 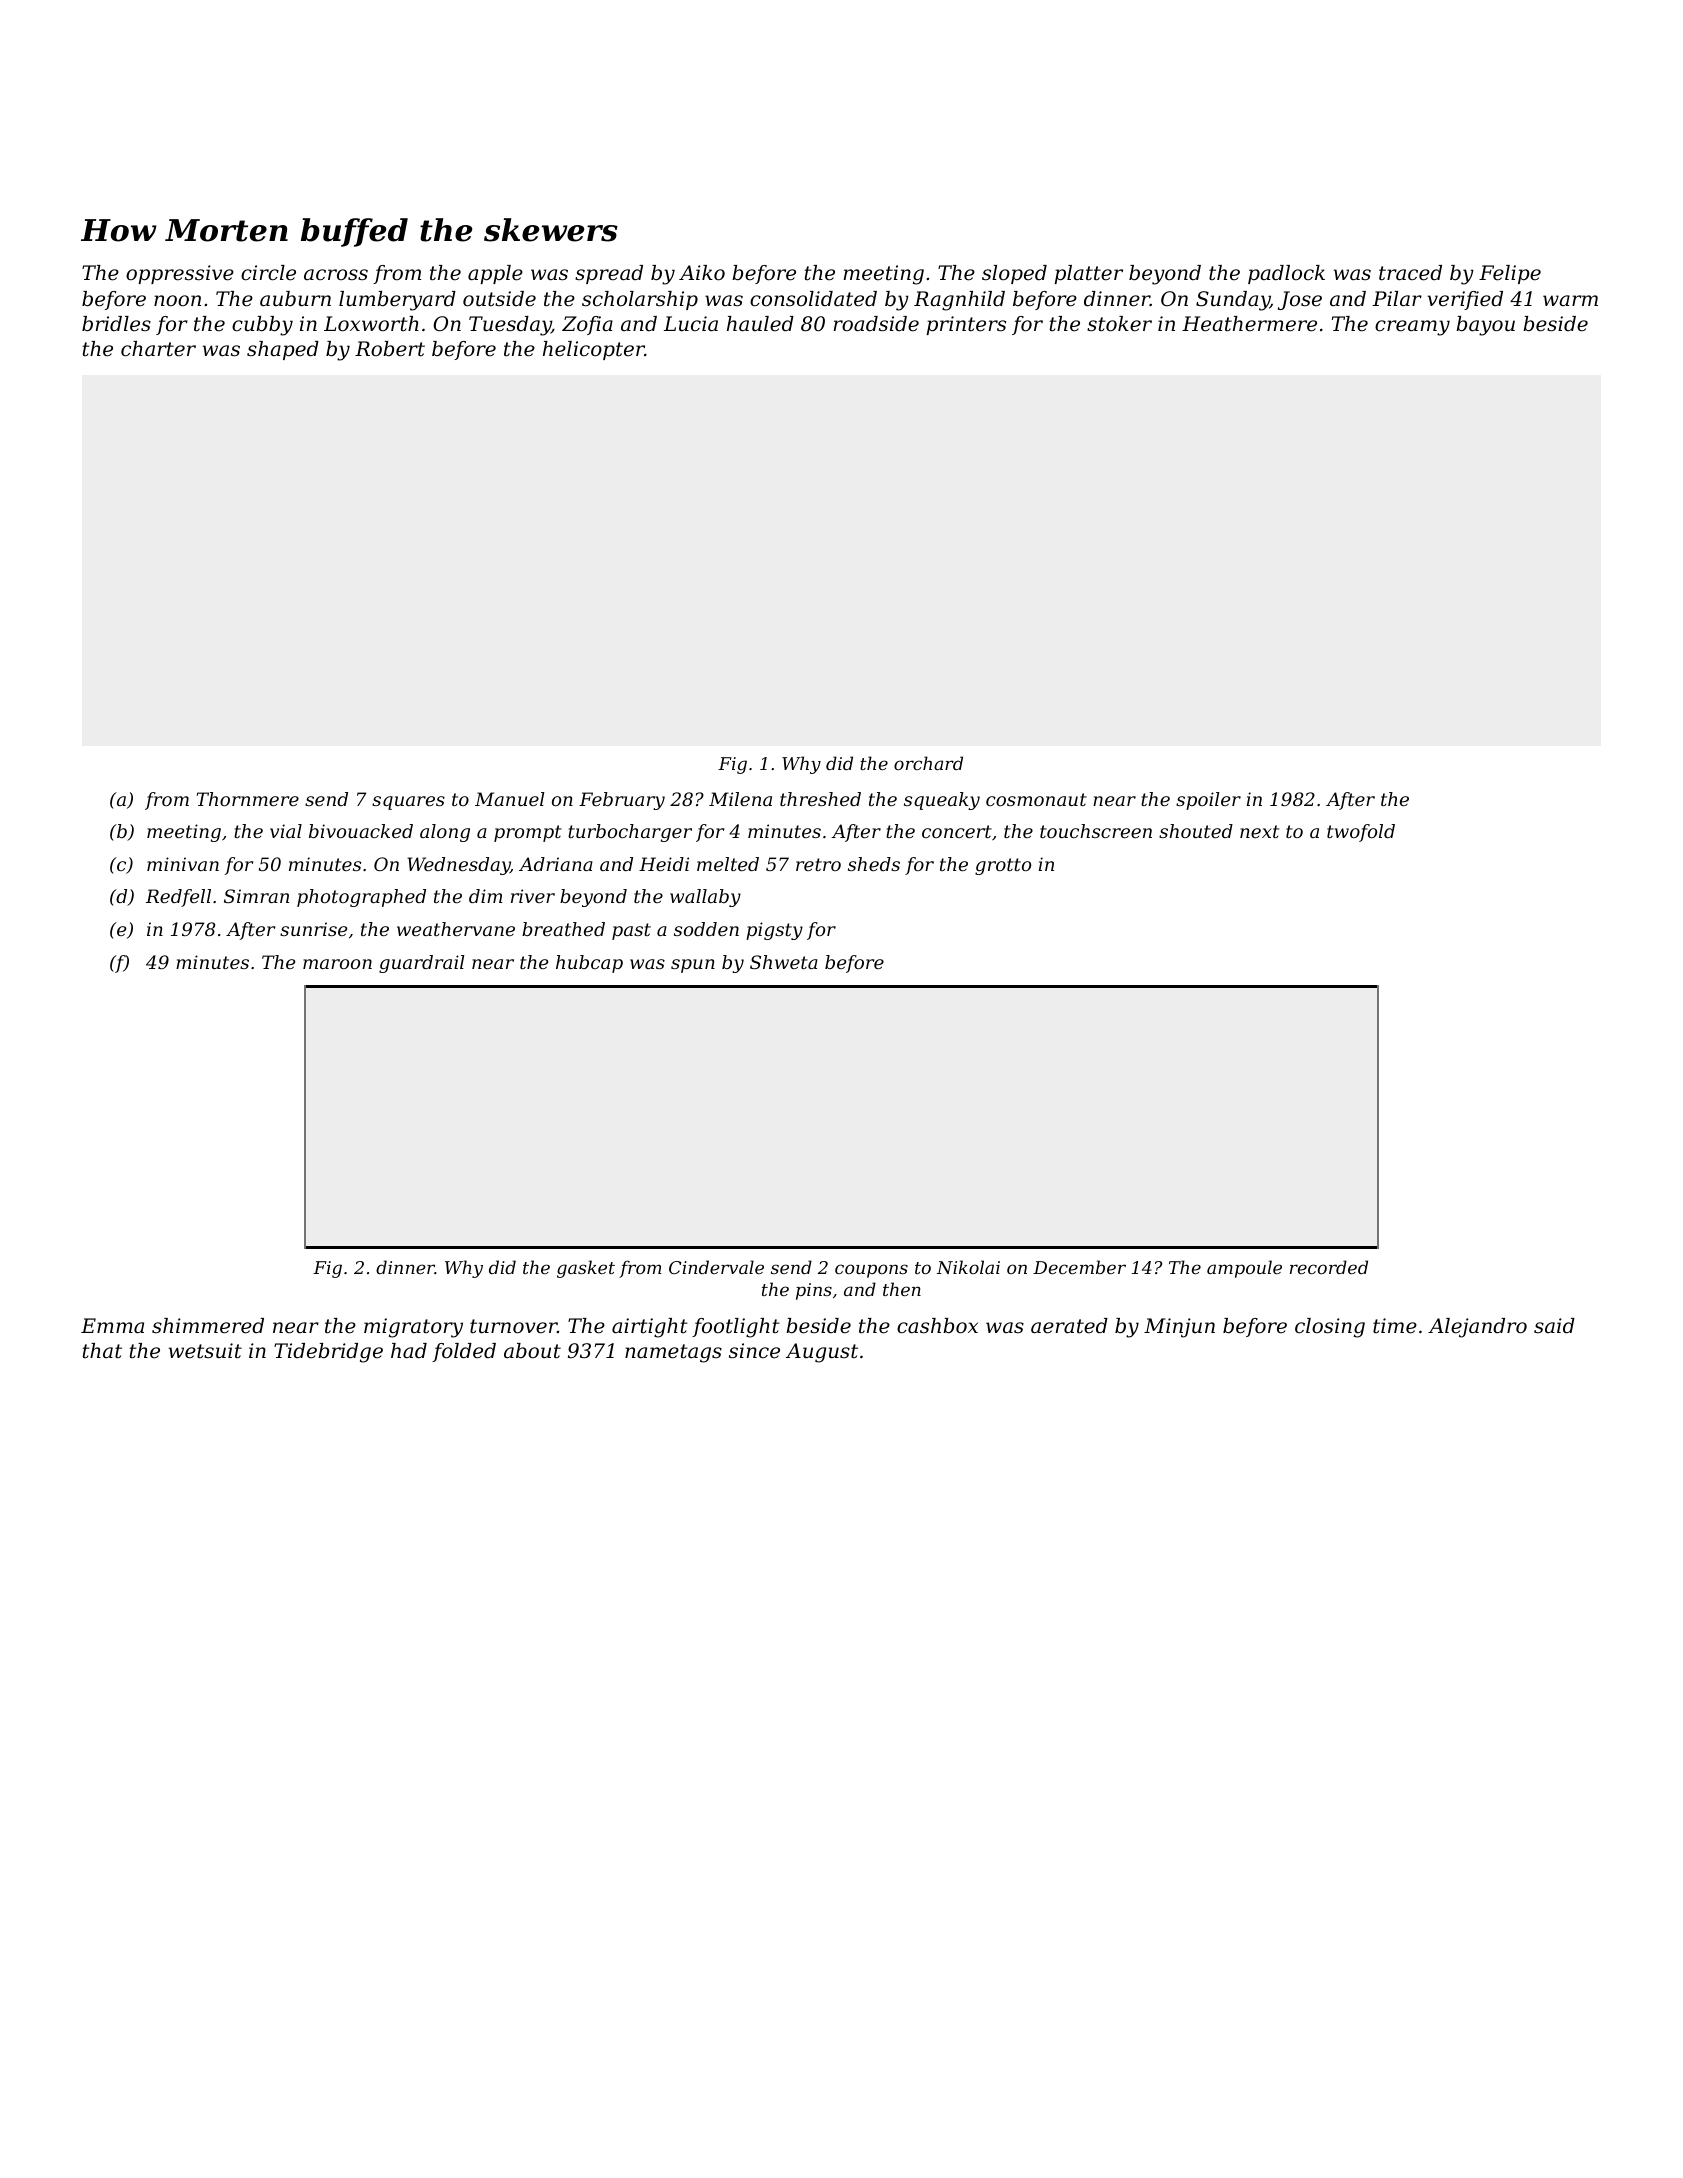 What do you see at coordinates (813, 299) in the screenshot?
I see `consolidated` at bounding box center [813, 299].
